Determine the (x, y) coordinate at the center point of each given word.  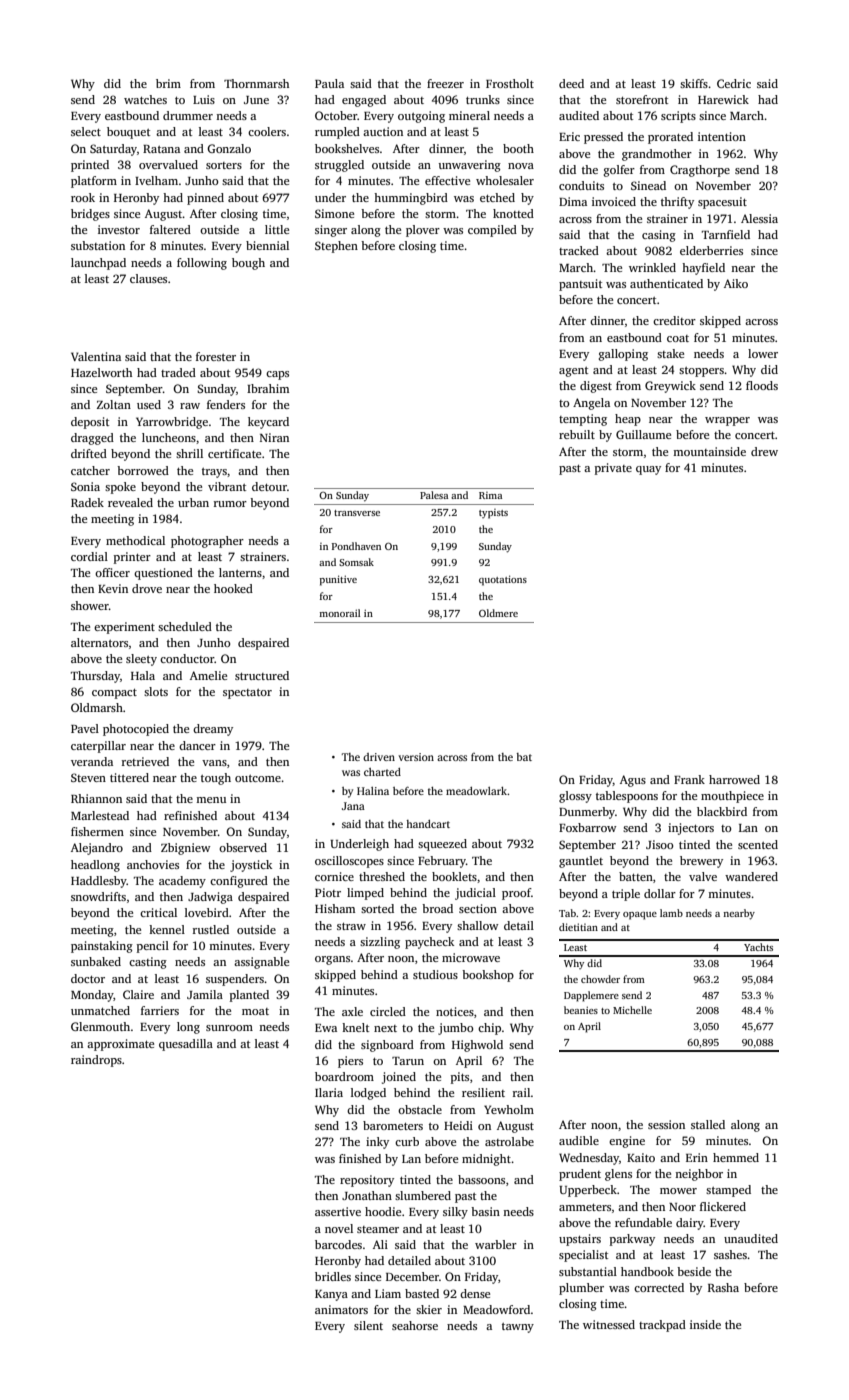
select (86, 131)
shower (90, 605)
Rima (490, 495)
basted (422, 1293)
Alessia (759, 218)
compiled (492, 231)
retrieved (145, 761)
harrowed (734, 779)
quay (648, 470)
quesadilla (186, 1045)
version (416, 757)
